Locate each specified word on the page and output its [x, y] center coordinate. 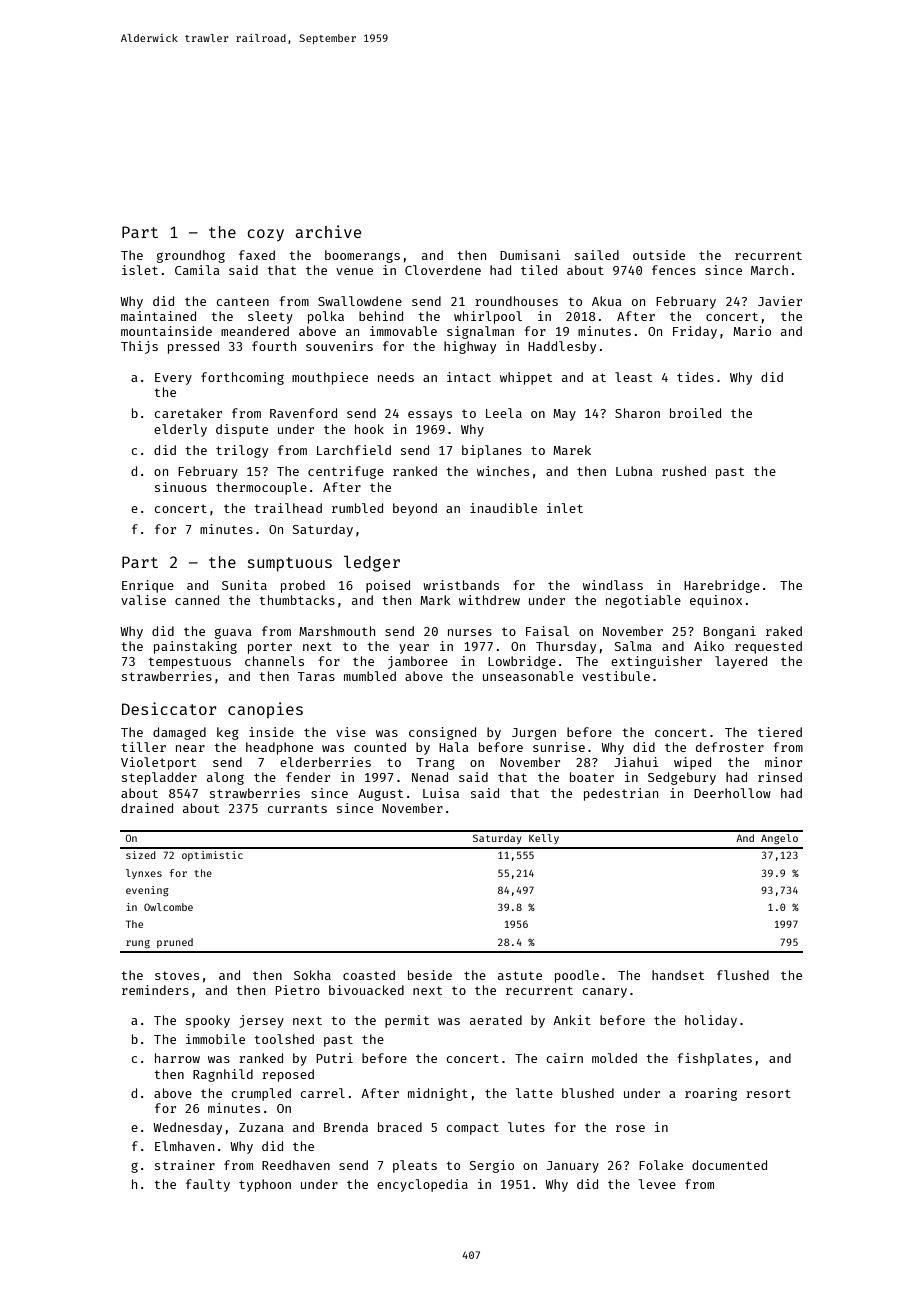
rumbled [357, 508]
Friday [695, 332]
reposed [288, 1075]
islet [140, 270]
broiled [695, 413]
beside [430, 975]
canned [197, 600]
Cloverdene [443, 270]
